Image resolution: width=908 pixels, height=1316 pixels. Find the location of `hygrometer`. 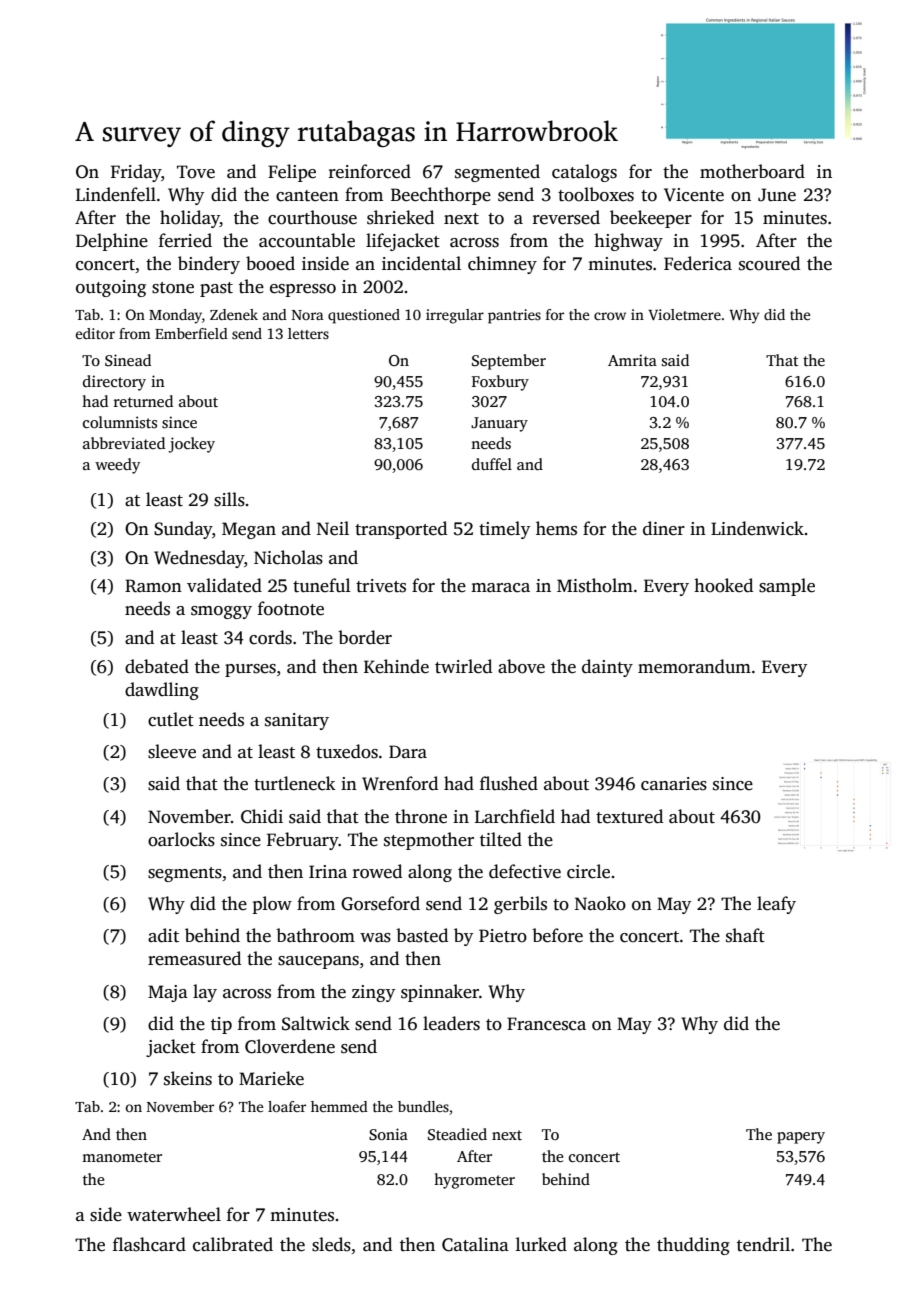

hygrometer is located at coordinates (474, 1181).
